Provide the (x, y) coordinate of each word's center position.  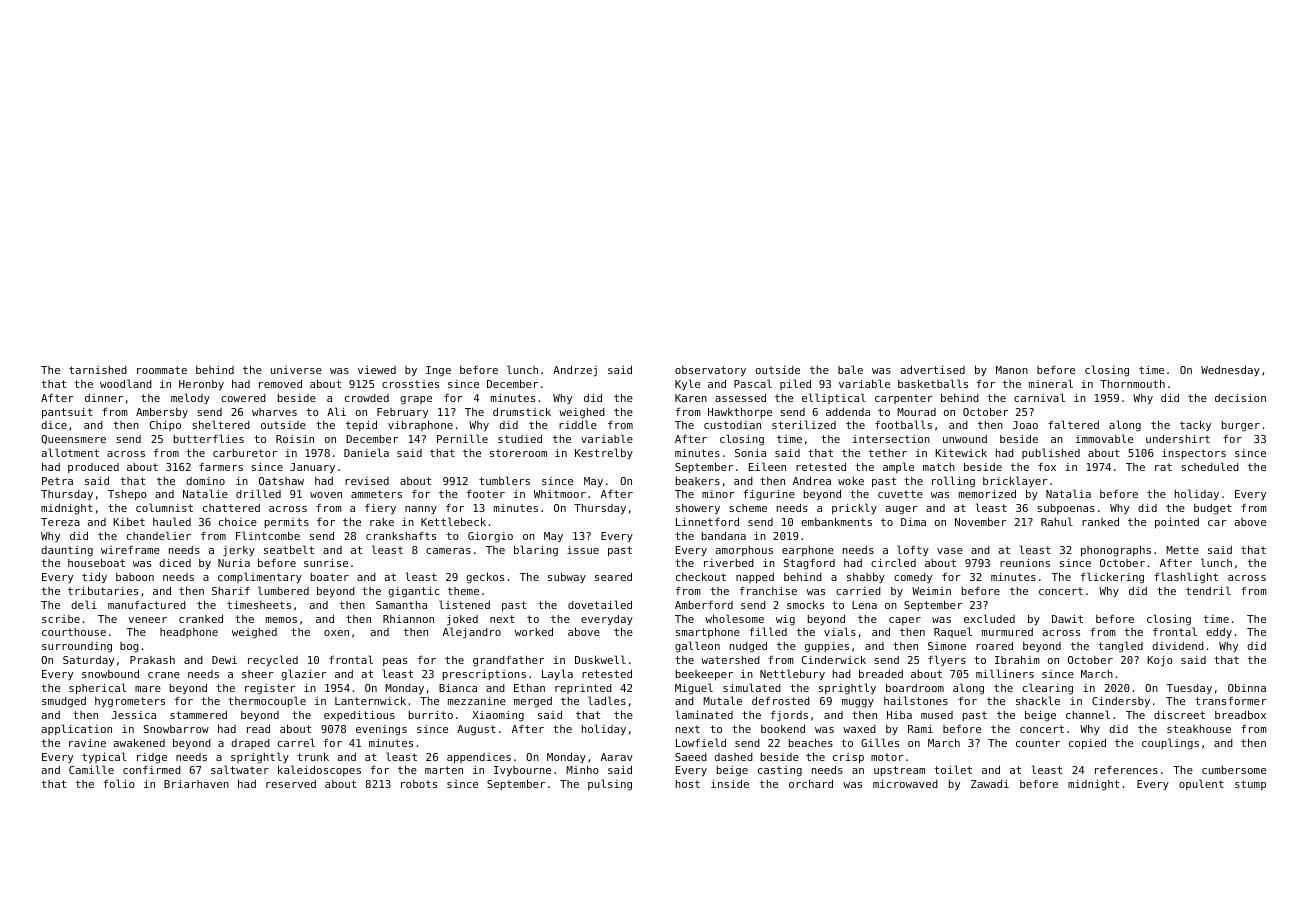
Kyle (687, 384)
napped (755, 578)
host (688, 784)
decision (1240, 398)
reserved (291, 784)
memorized (987, 494)
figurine (769, 495)
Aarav (617, 757)
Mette (1182, 550)
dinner (104, 398)
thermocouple (267, 701)
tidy (94, 578)
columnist (164, 507)
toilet (953, 769)
